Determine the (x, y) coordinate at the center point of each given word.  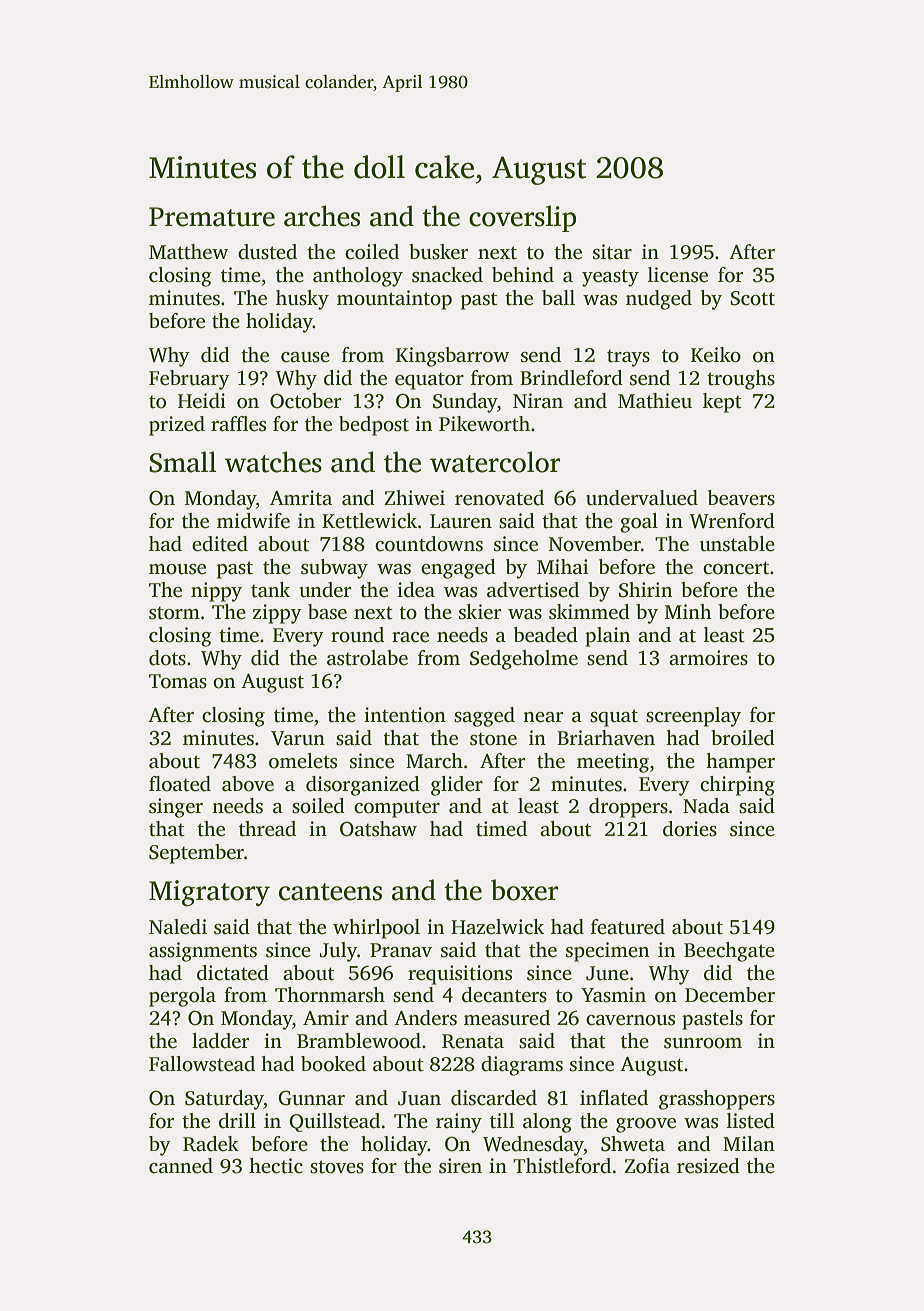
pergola (182, 997)
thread (267, 829)
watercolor (495, 462)
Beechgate (729, 952)
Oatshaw (378, 829)
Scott (752, 298)
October (305, 401)
